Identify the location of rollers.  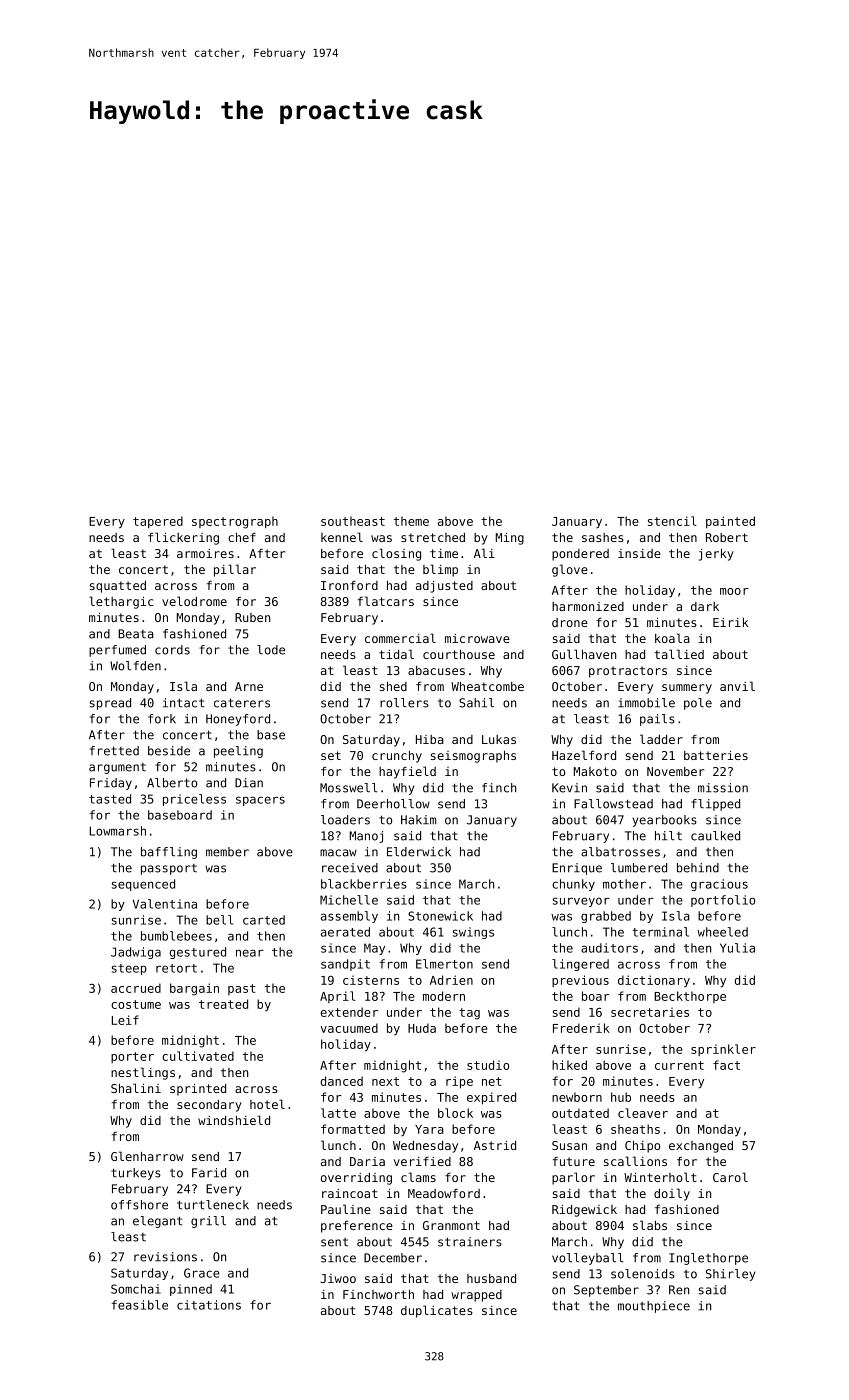
(404, 703).
